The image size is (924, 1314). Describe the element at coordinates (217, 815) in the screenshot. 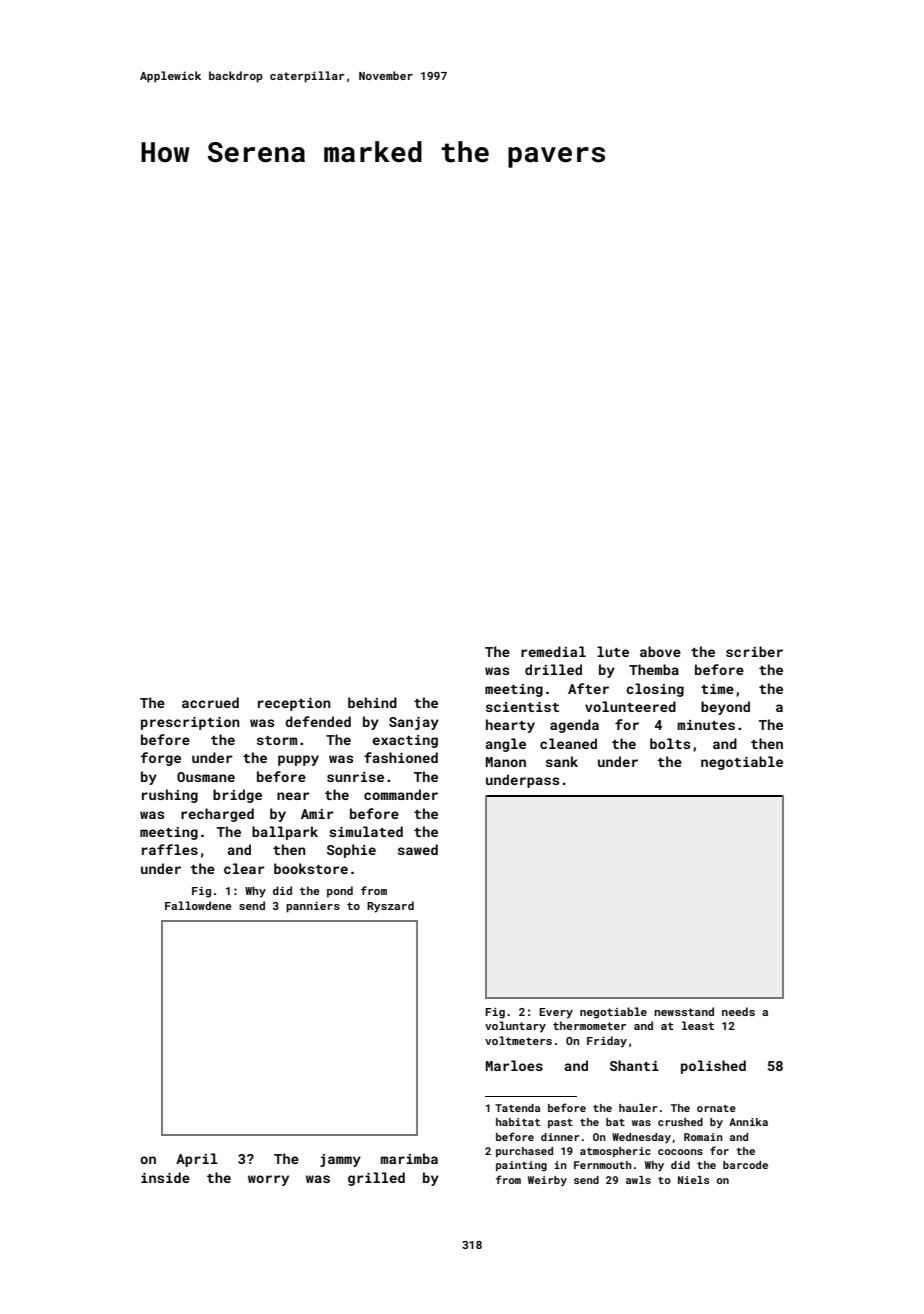

I see `recharged` at that location.
